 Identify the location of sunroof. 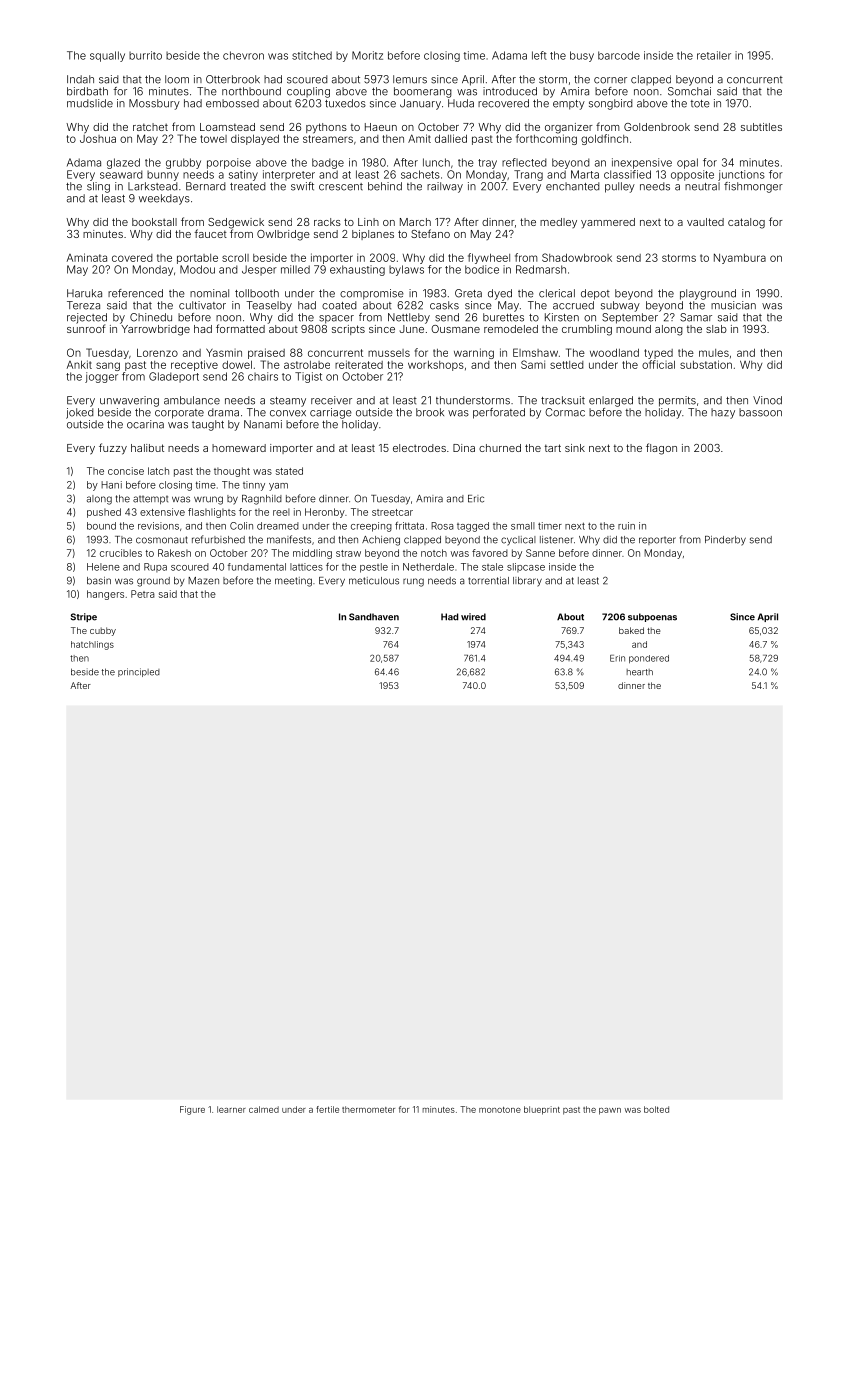
(86, 328).
